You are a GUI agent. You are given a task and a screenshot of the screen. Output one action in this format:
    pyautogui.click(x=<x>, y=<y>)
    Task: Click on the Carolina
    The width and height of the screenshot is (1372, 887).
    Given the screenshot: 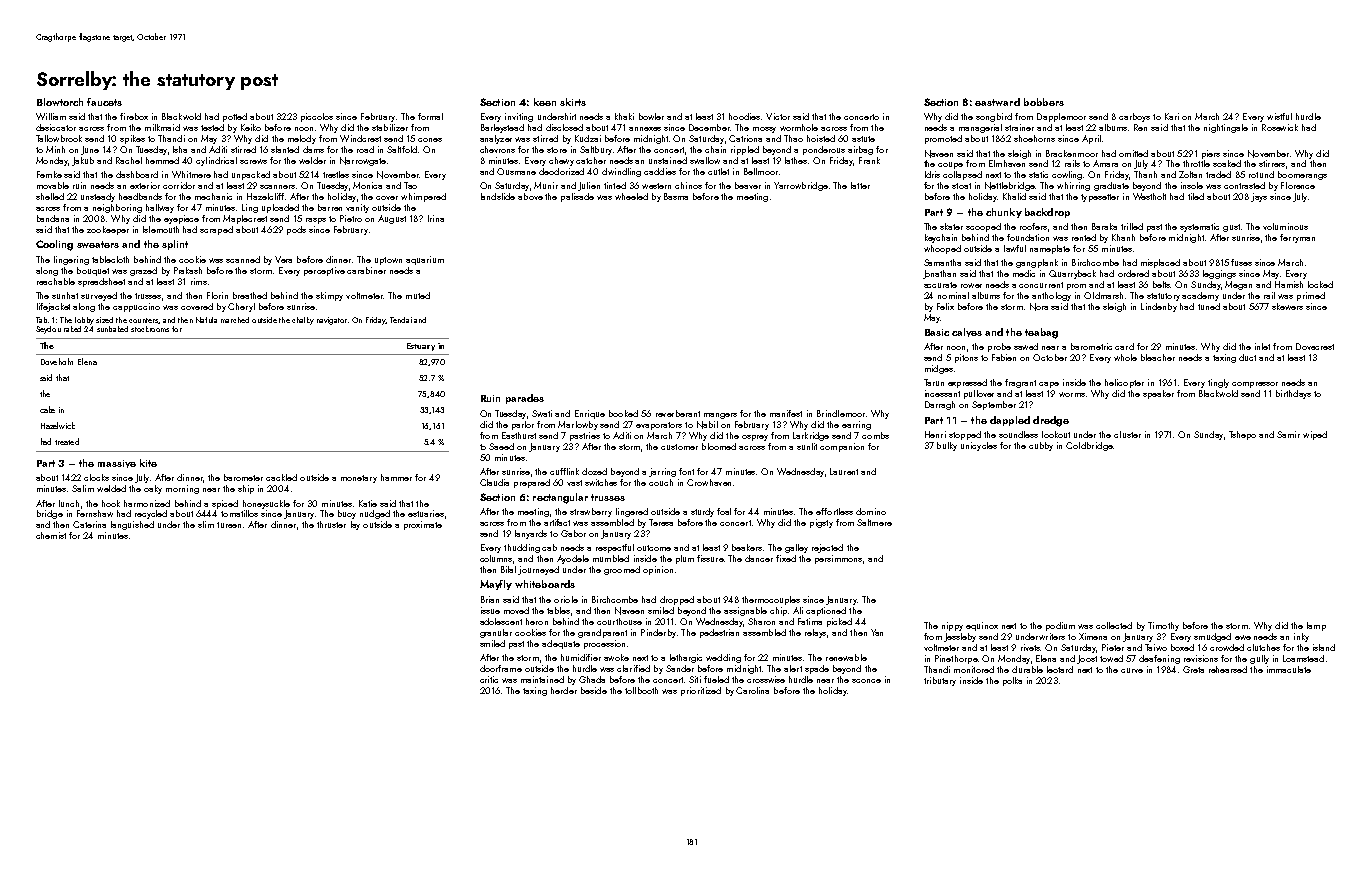 What is the action you would take?
    pyautogui.click(x=752, y=690)
